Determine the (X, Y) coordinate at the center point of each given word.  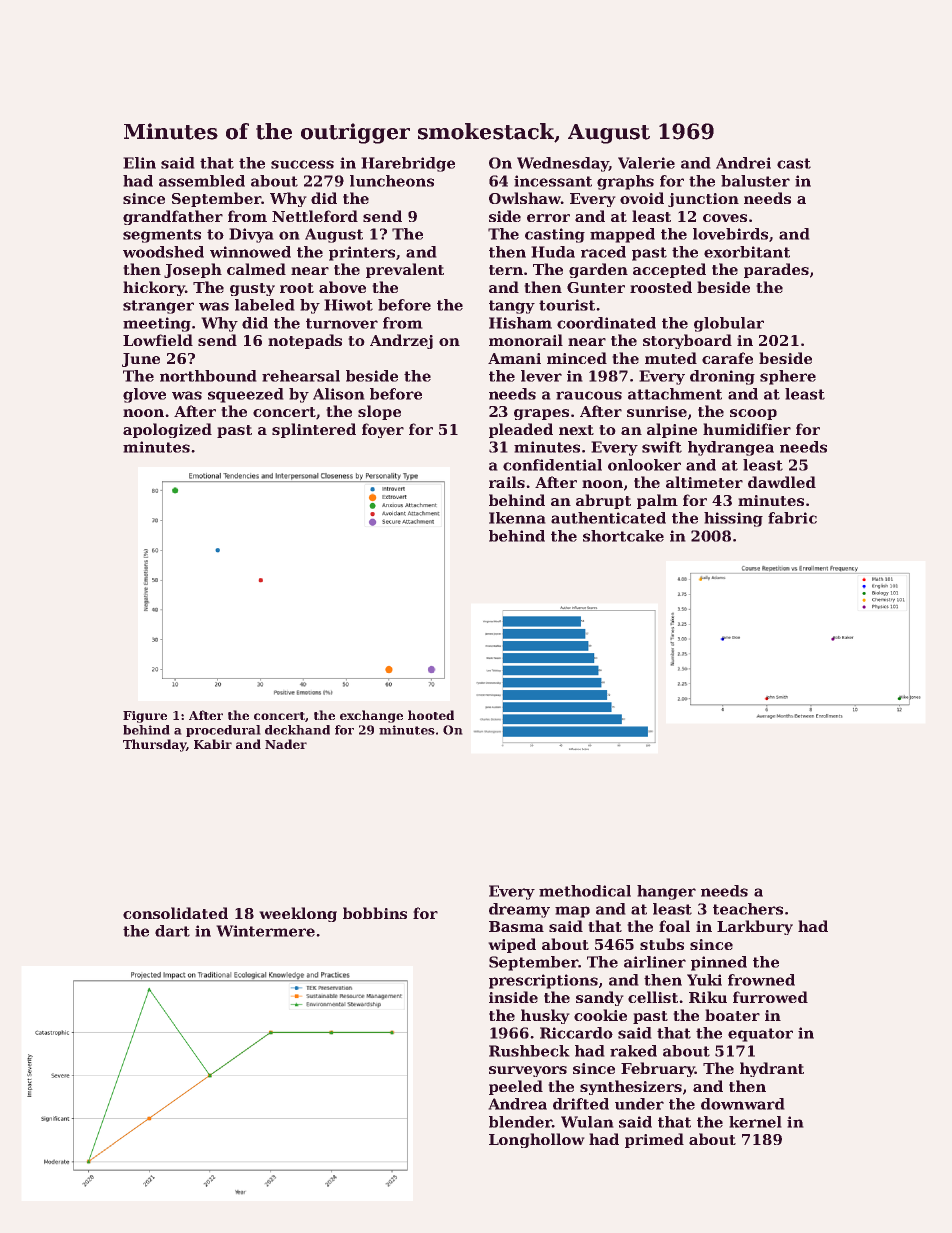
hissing (733, 519)
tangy (512, 307)
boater (732, 1015)
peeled (516, 1087)
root (297, 288)
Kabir (213, 744)
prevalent (405, 270)
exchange (371, 716)
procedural (223, 731)
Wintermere (265, 931)
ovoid (642, 198)
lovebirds (730, 234)
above (342, 287)
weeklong (298, 914)
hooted (431, 715)
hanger (666, 892)
